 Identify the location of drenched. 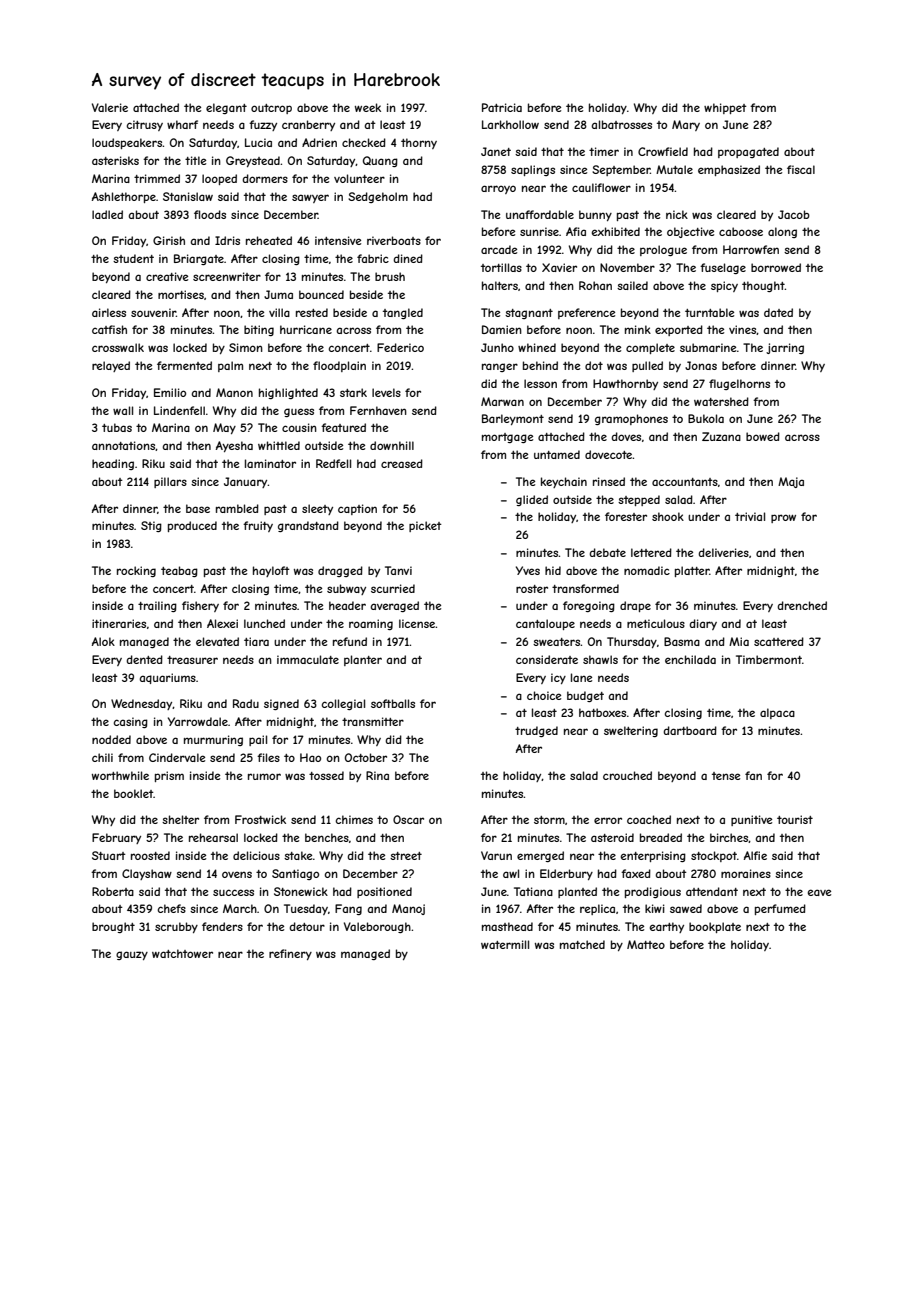
(802, 605).
